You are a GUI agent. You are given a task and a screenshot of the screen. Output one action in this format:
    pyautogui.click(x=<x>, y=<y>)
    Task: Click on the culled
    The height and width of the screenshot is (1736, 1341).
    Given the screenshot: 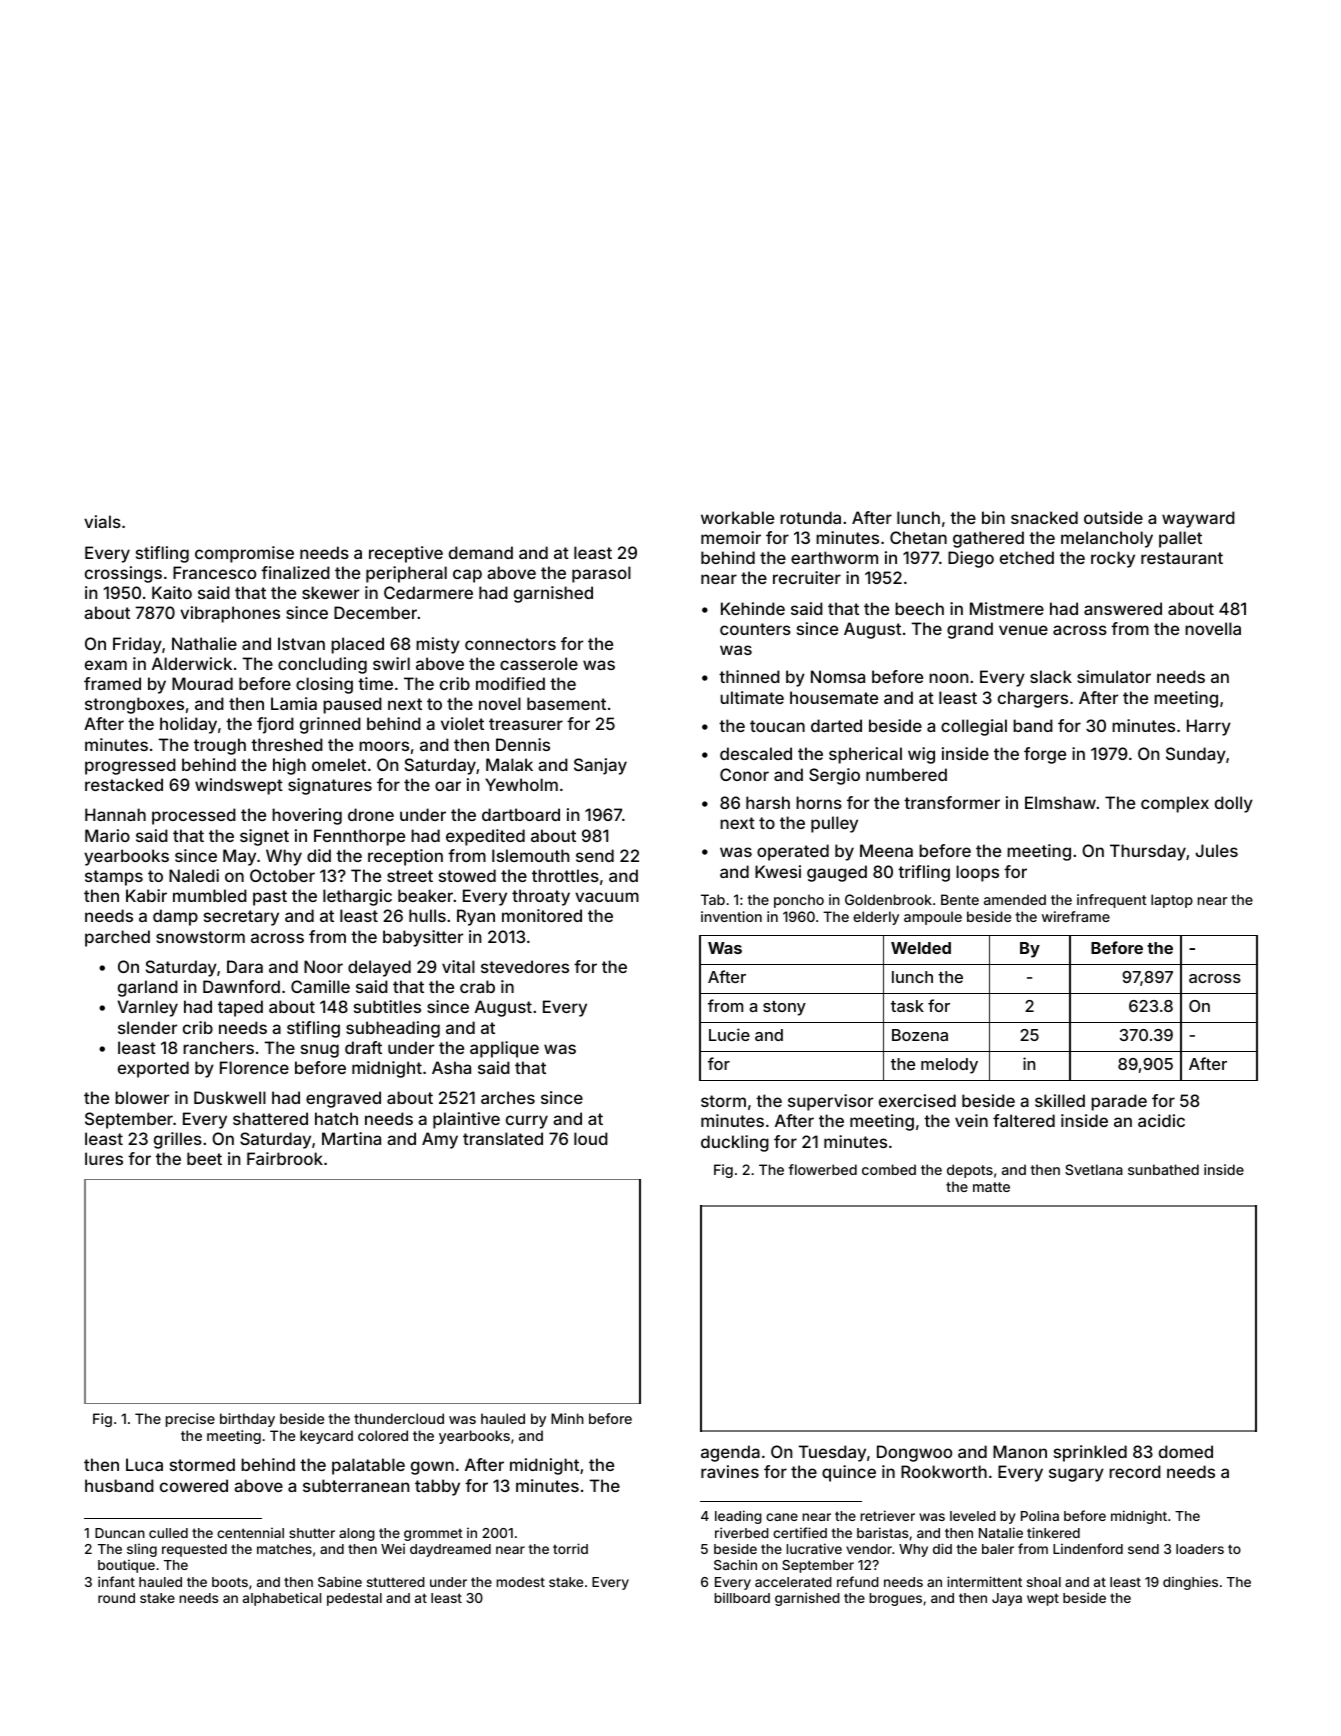 What is the action you would take?
    pyautogui.click(x=168, y=1533)
